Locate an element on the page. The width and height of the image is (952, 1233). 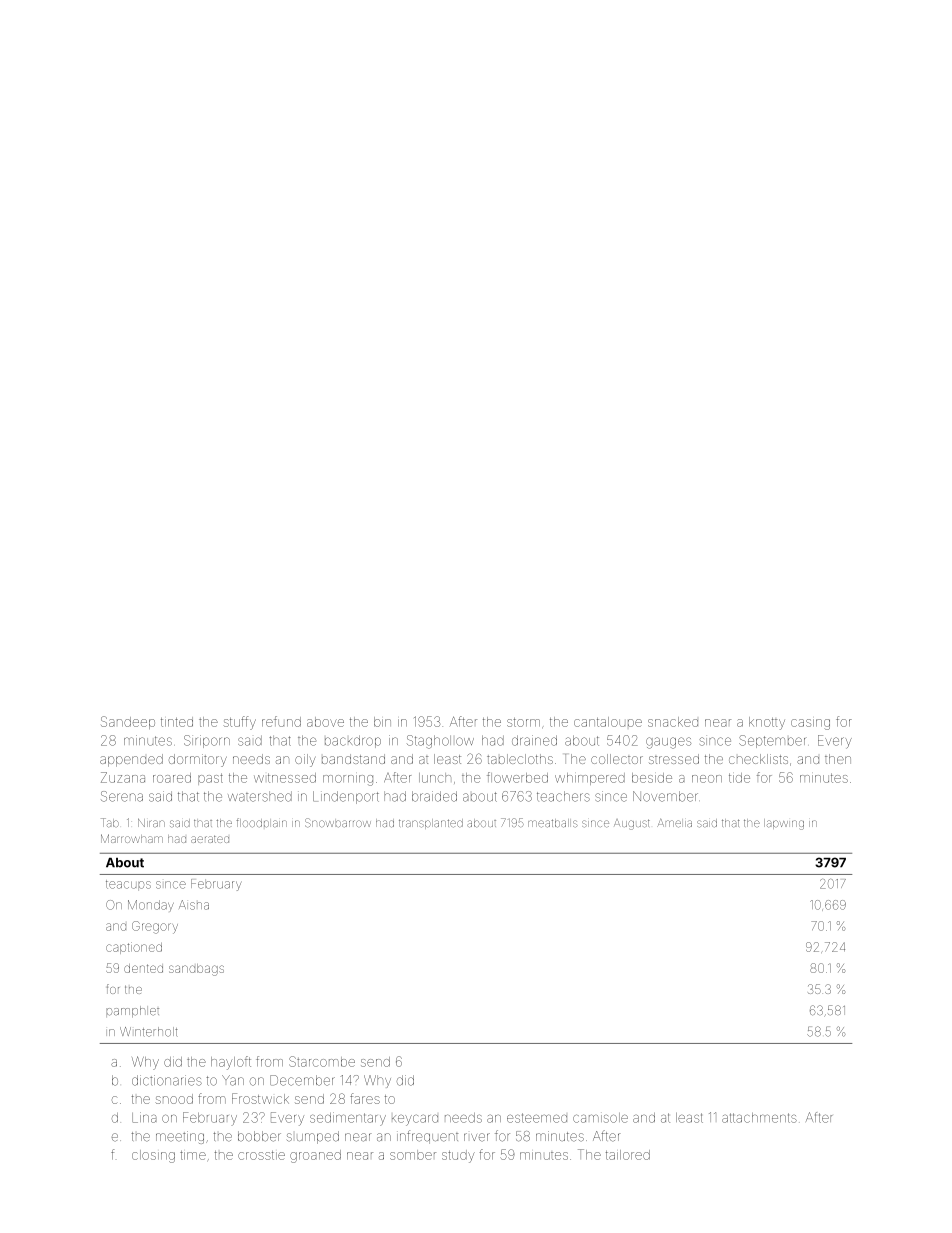
lapwing is located at coordinates (784, 824).
